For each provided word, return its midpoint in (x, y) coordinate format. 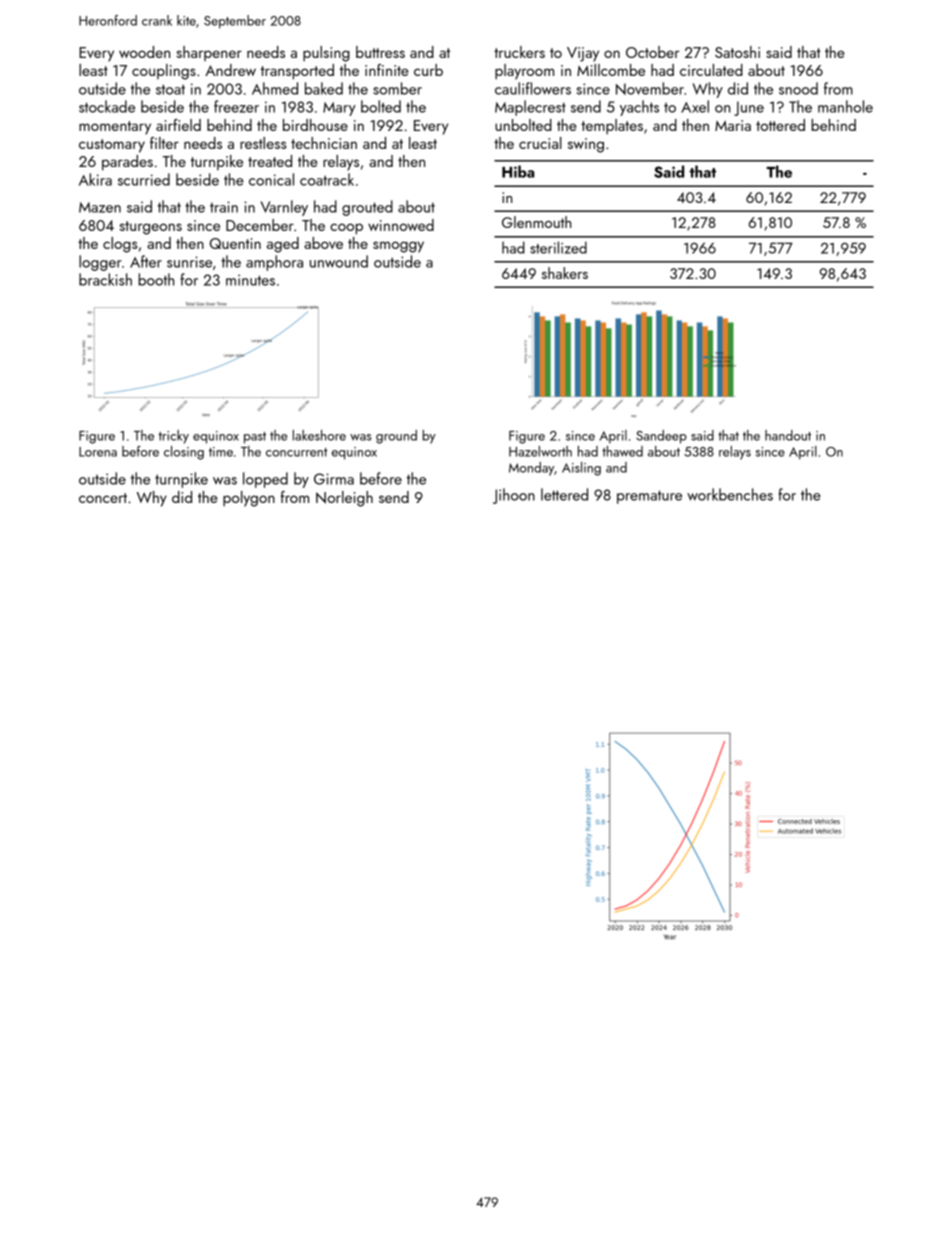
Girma (334, 479)
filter (164, 143)
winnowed (401, 225)
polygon (249, 499)
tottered (780, 125)
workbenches (730, 494)
